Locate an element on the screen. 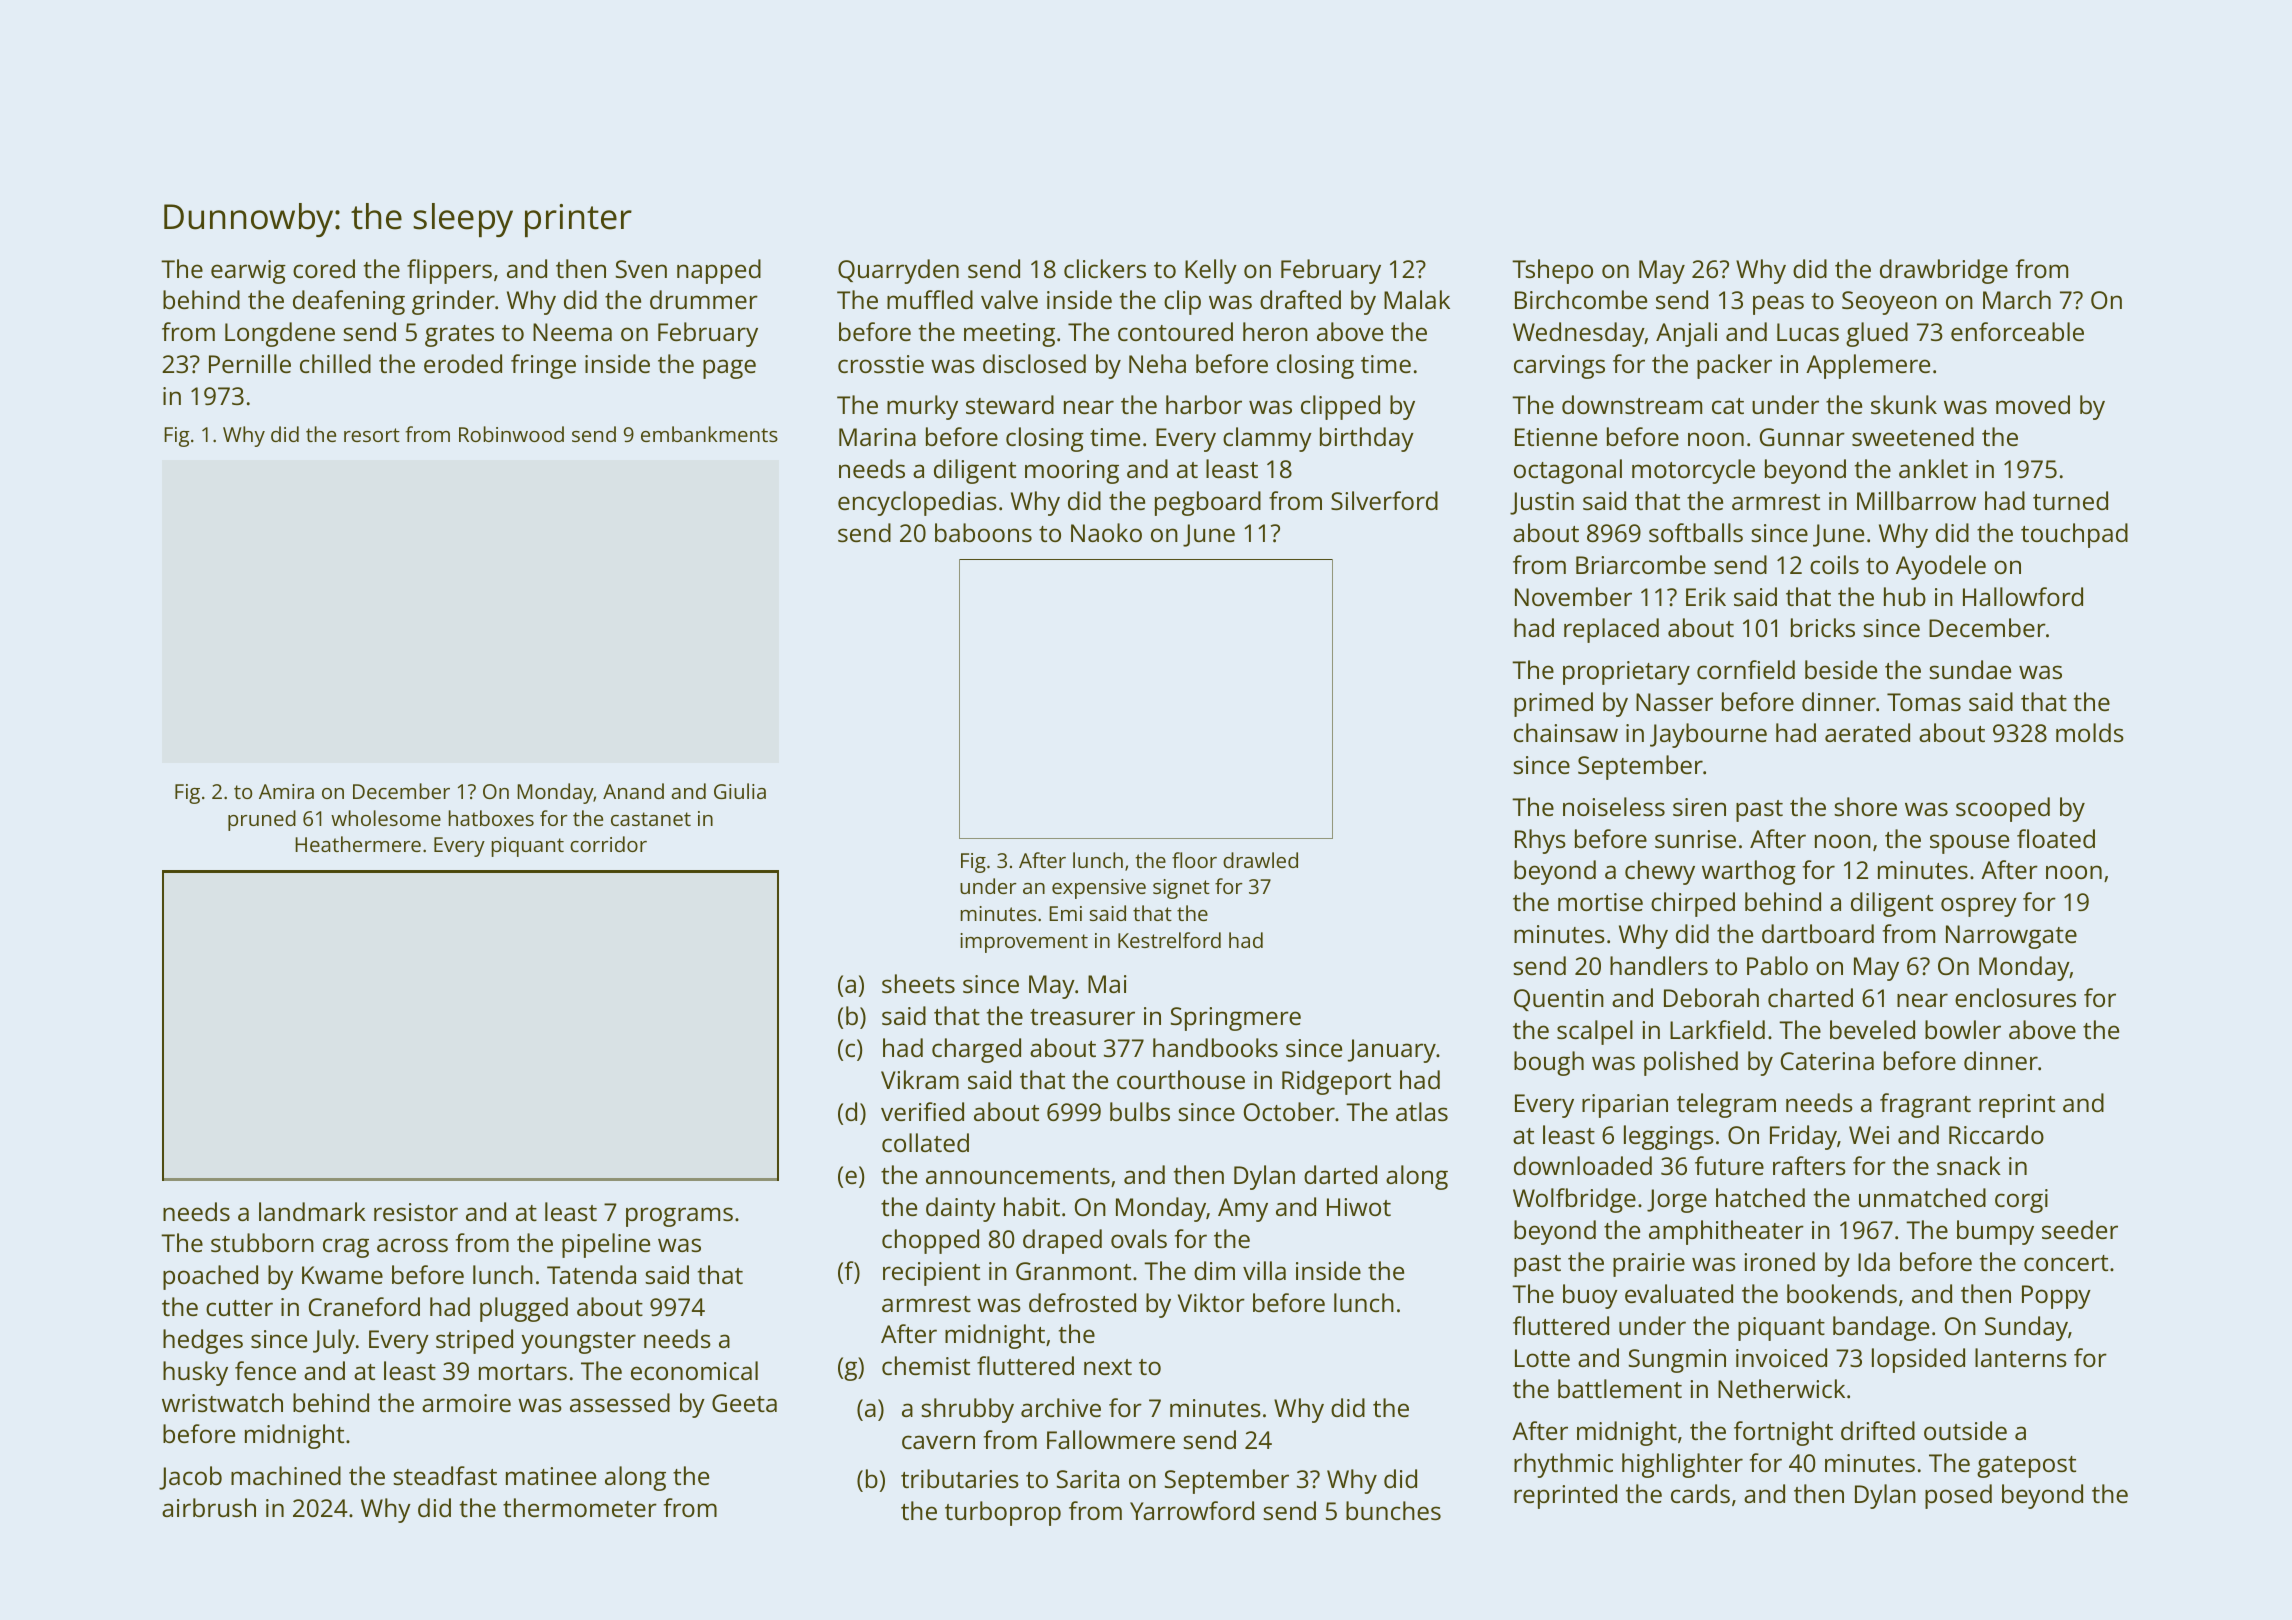 Image resolution: width=2292 pixels, height=1620 pixels. Yarrowford is located at coordinates (1192, 1510).
